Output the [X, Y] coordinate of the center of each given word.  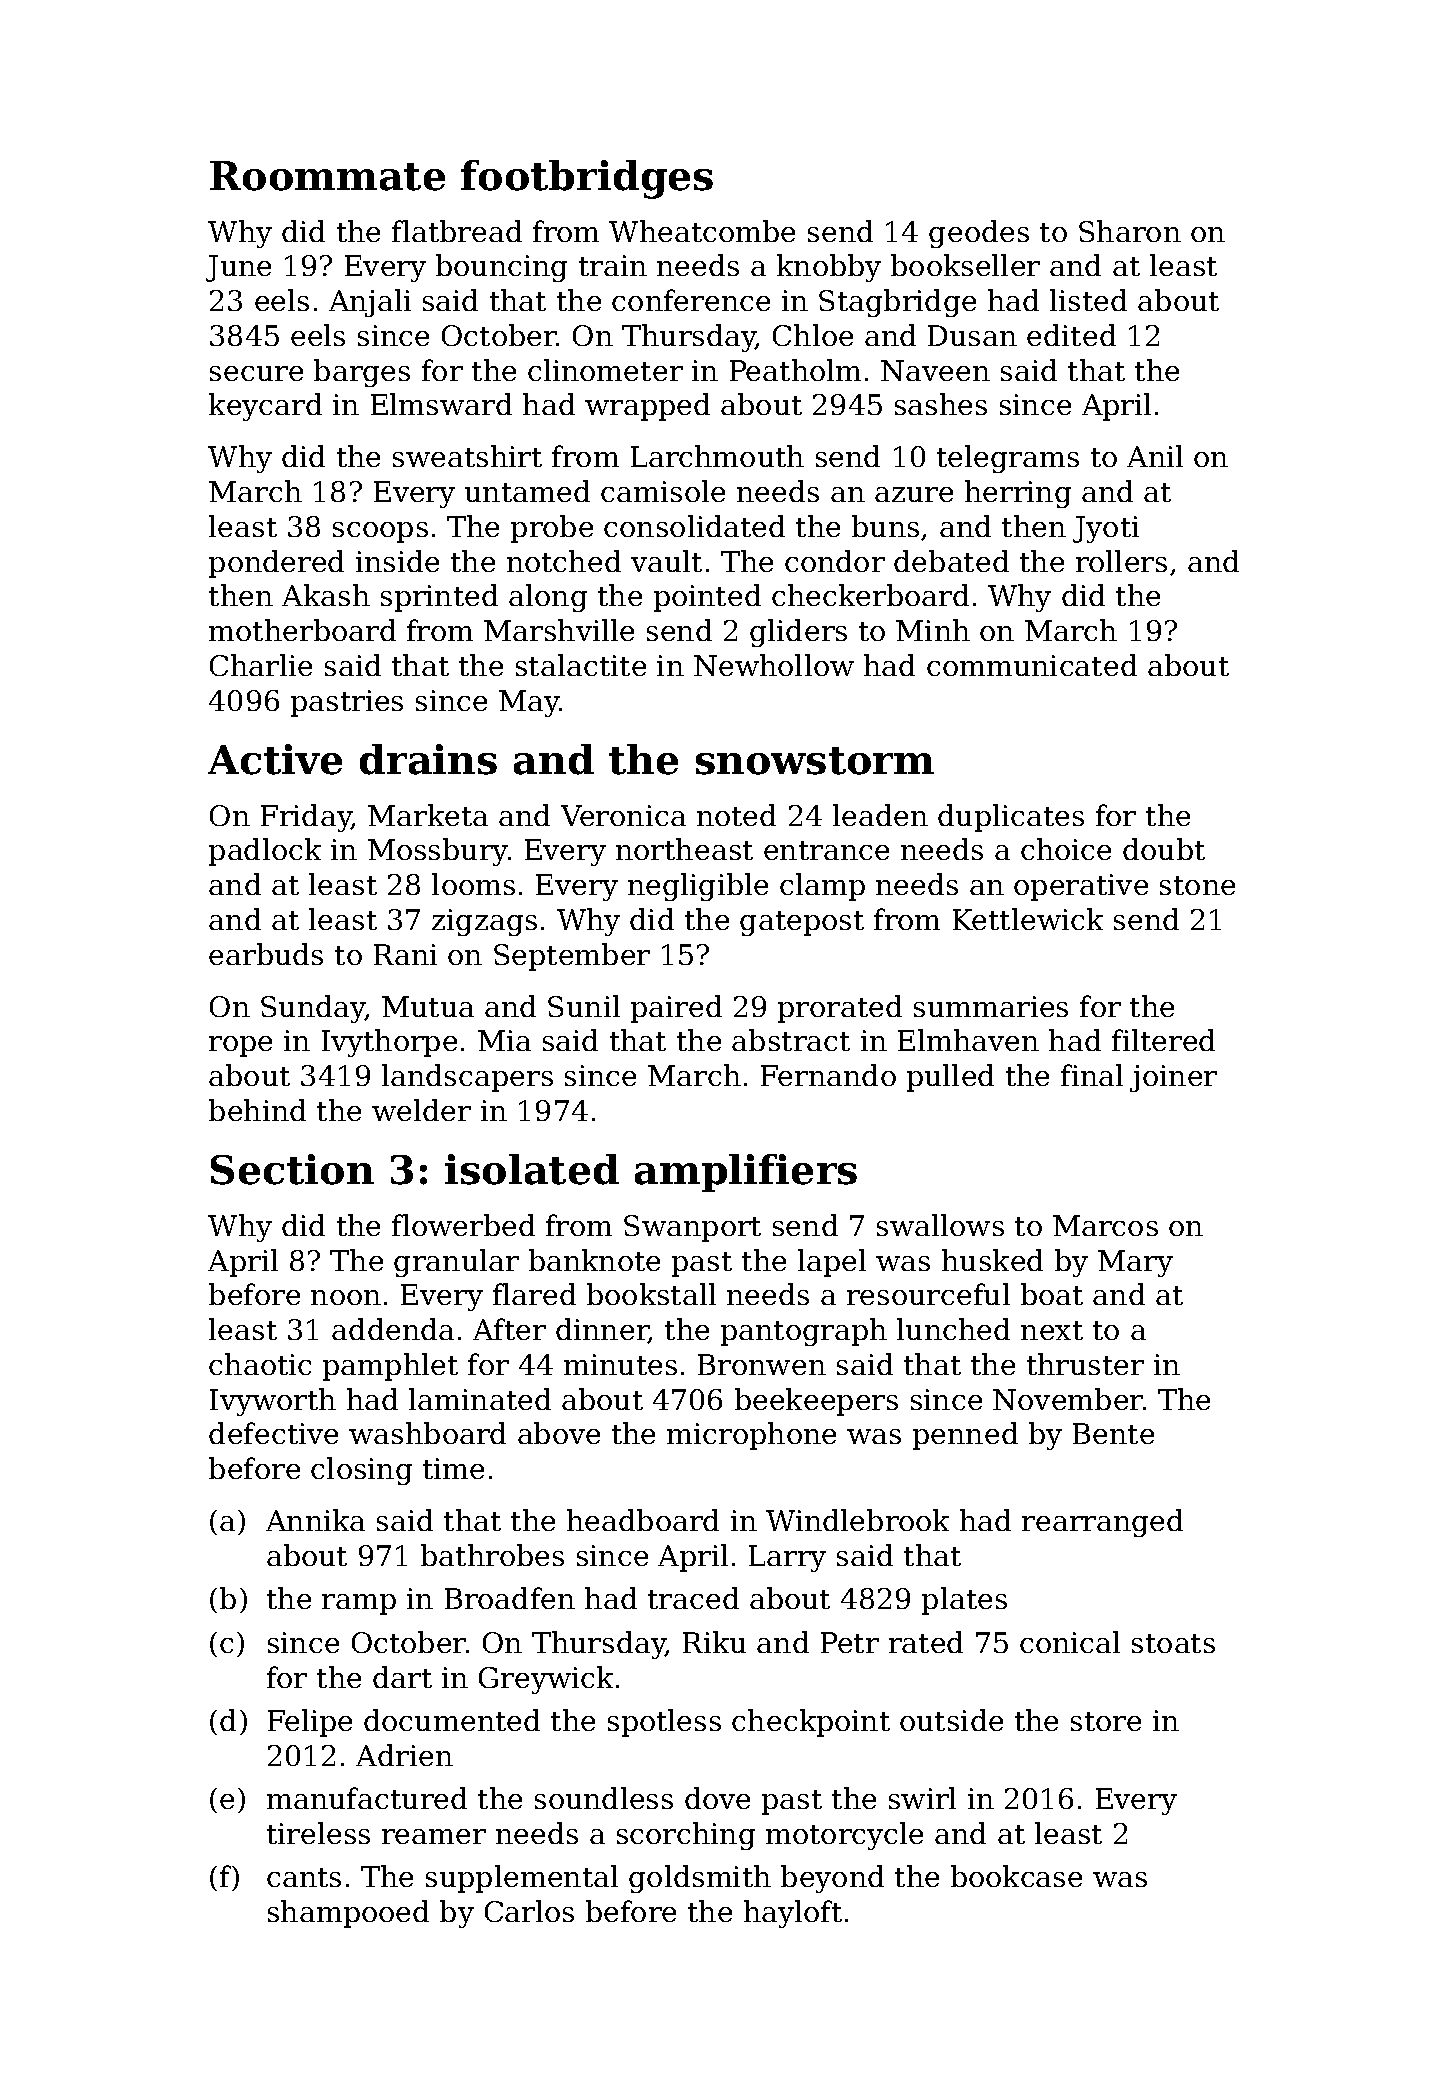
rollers [1121, 561]
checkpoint [811, 1723]
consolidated [694, 526]
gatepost [802, 923]
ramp [359, 1604]
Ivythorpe [389, 1043]
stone [1197, 885]
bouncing [501, 268]
